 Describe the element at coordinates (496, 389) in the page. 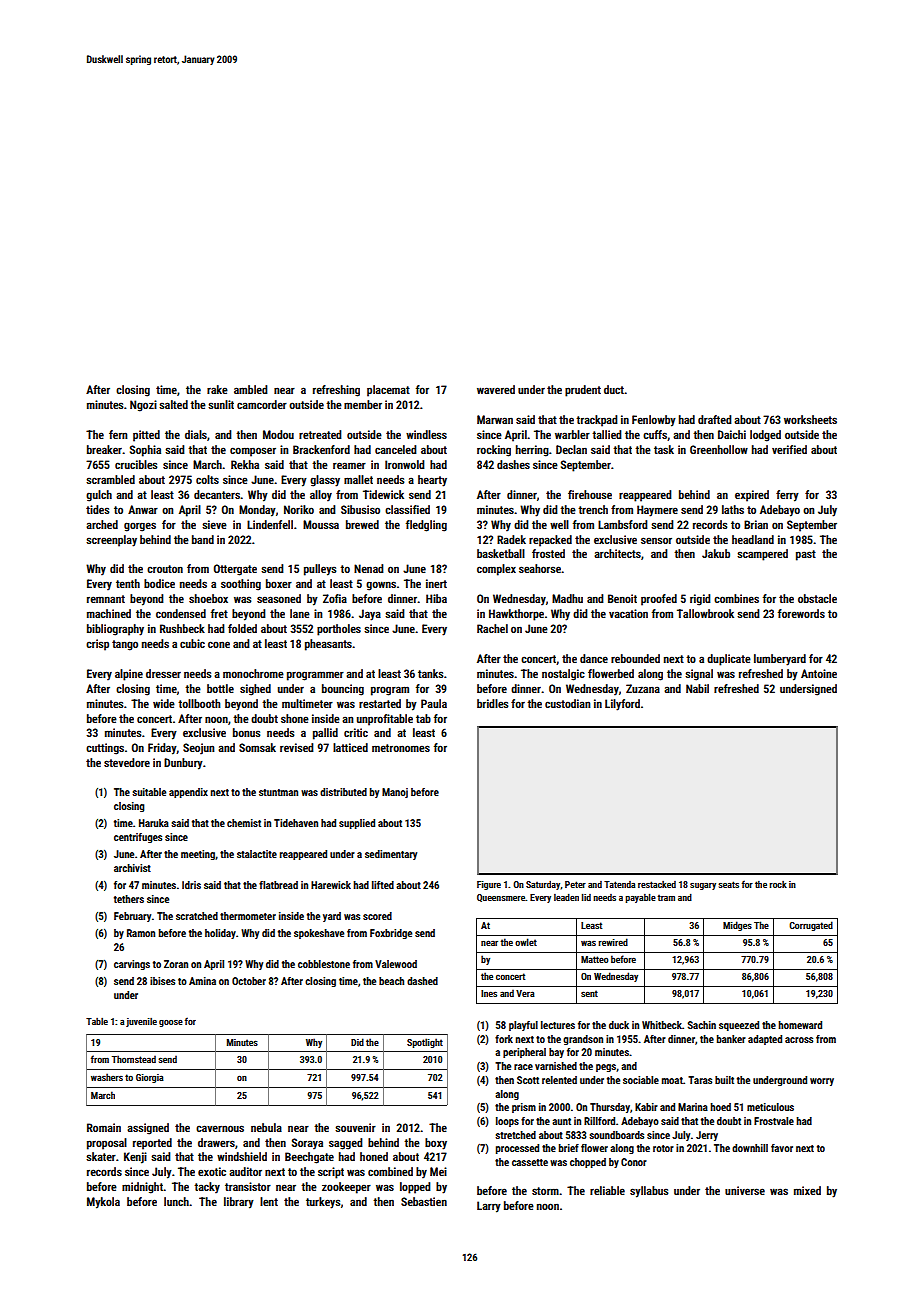

I see `wavered` at that location.
